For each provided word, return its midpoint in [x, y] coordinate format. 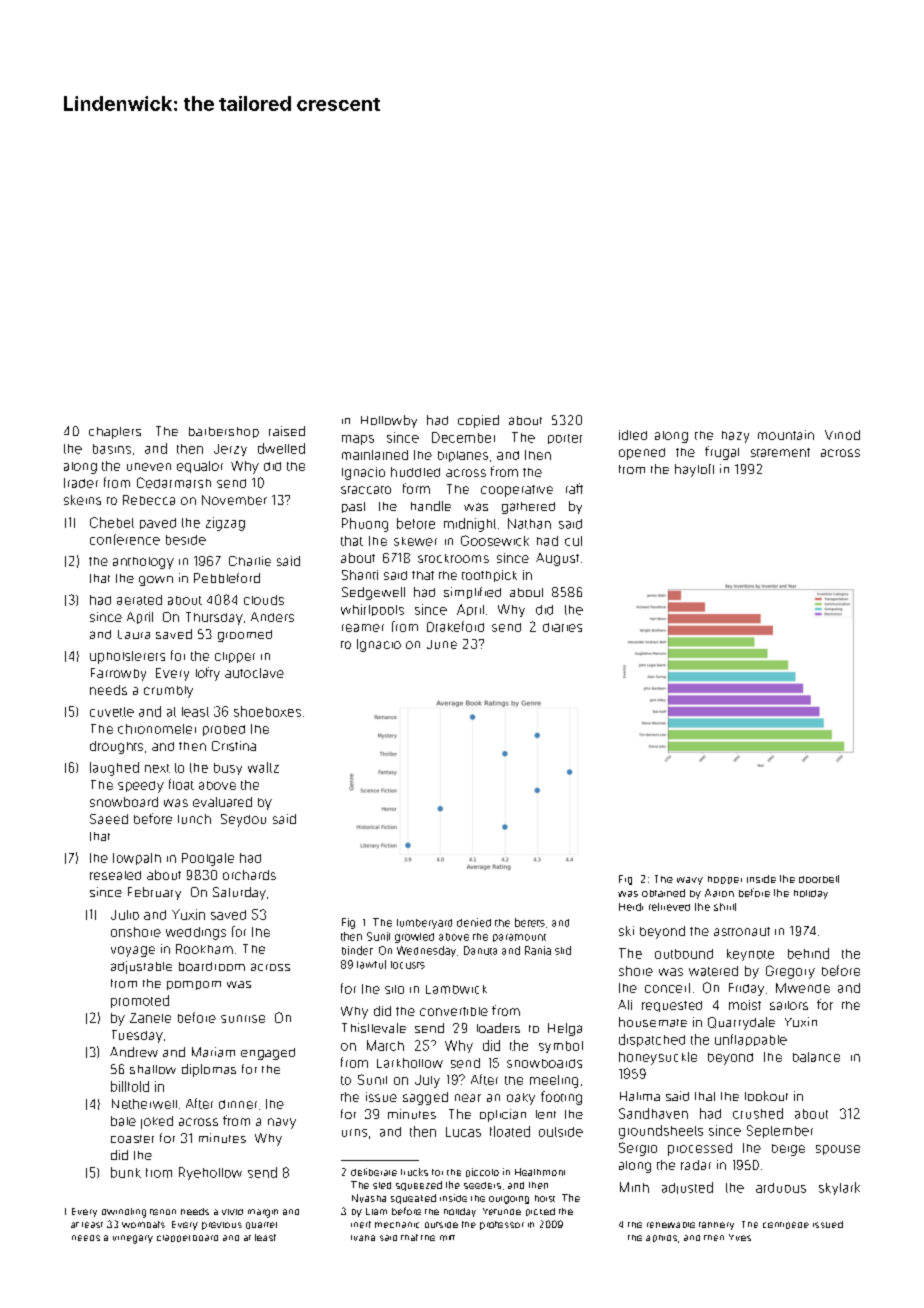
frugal [722, 453]
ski [626, 931]
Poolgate [208, 859]
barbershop [224, 432]
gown [156, 581]
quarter [261, 1225]
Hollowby [389, 421]
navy [282, 1123]
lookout [766, 1096]
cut [573, 541]
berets [530, 922]
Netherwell [144, 1104]
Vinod [842, 435]
